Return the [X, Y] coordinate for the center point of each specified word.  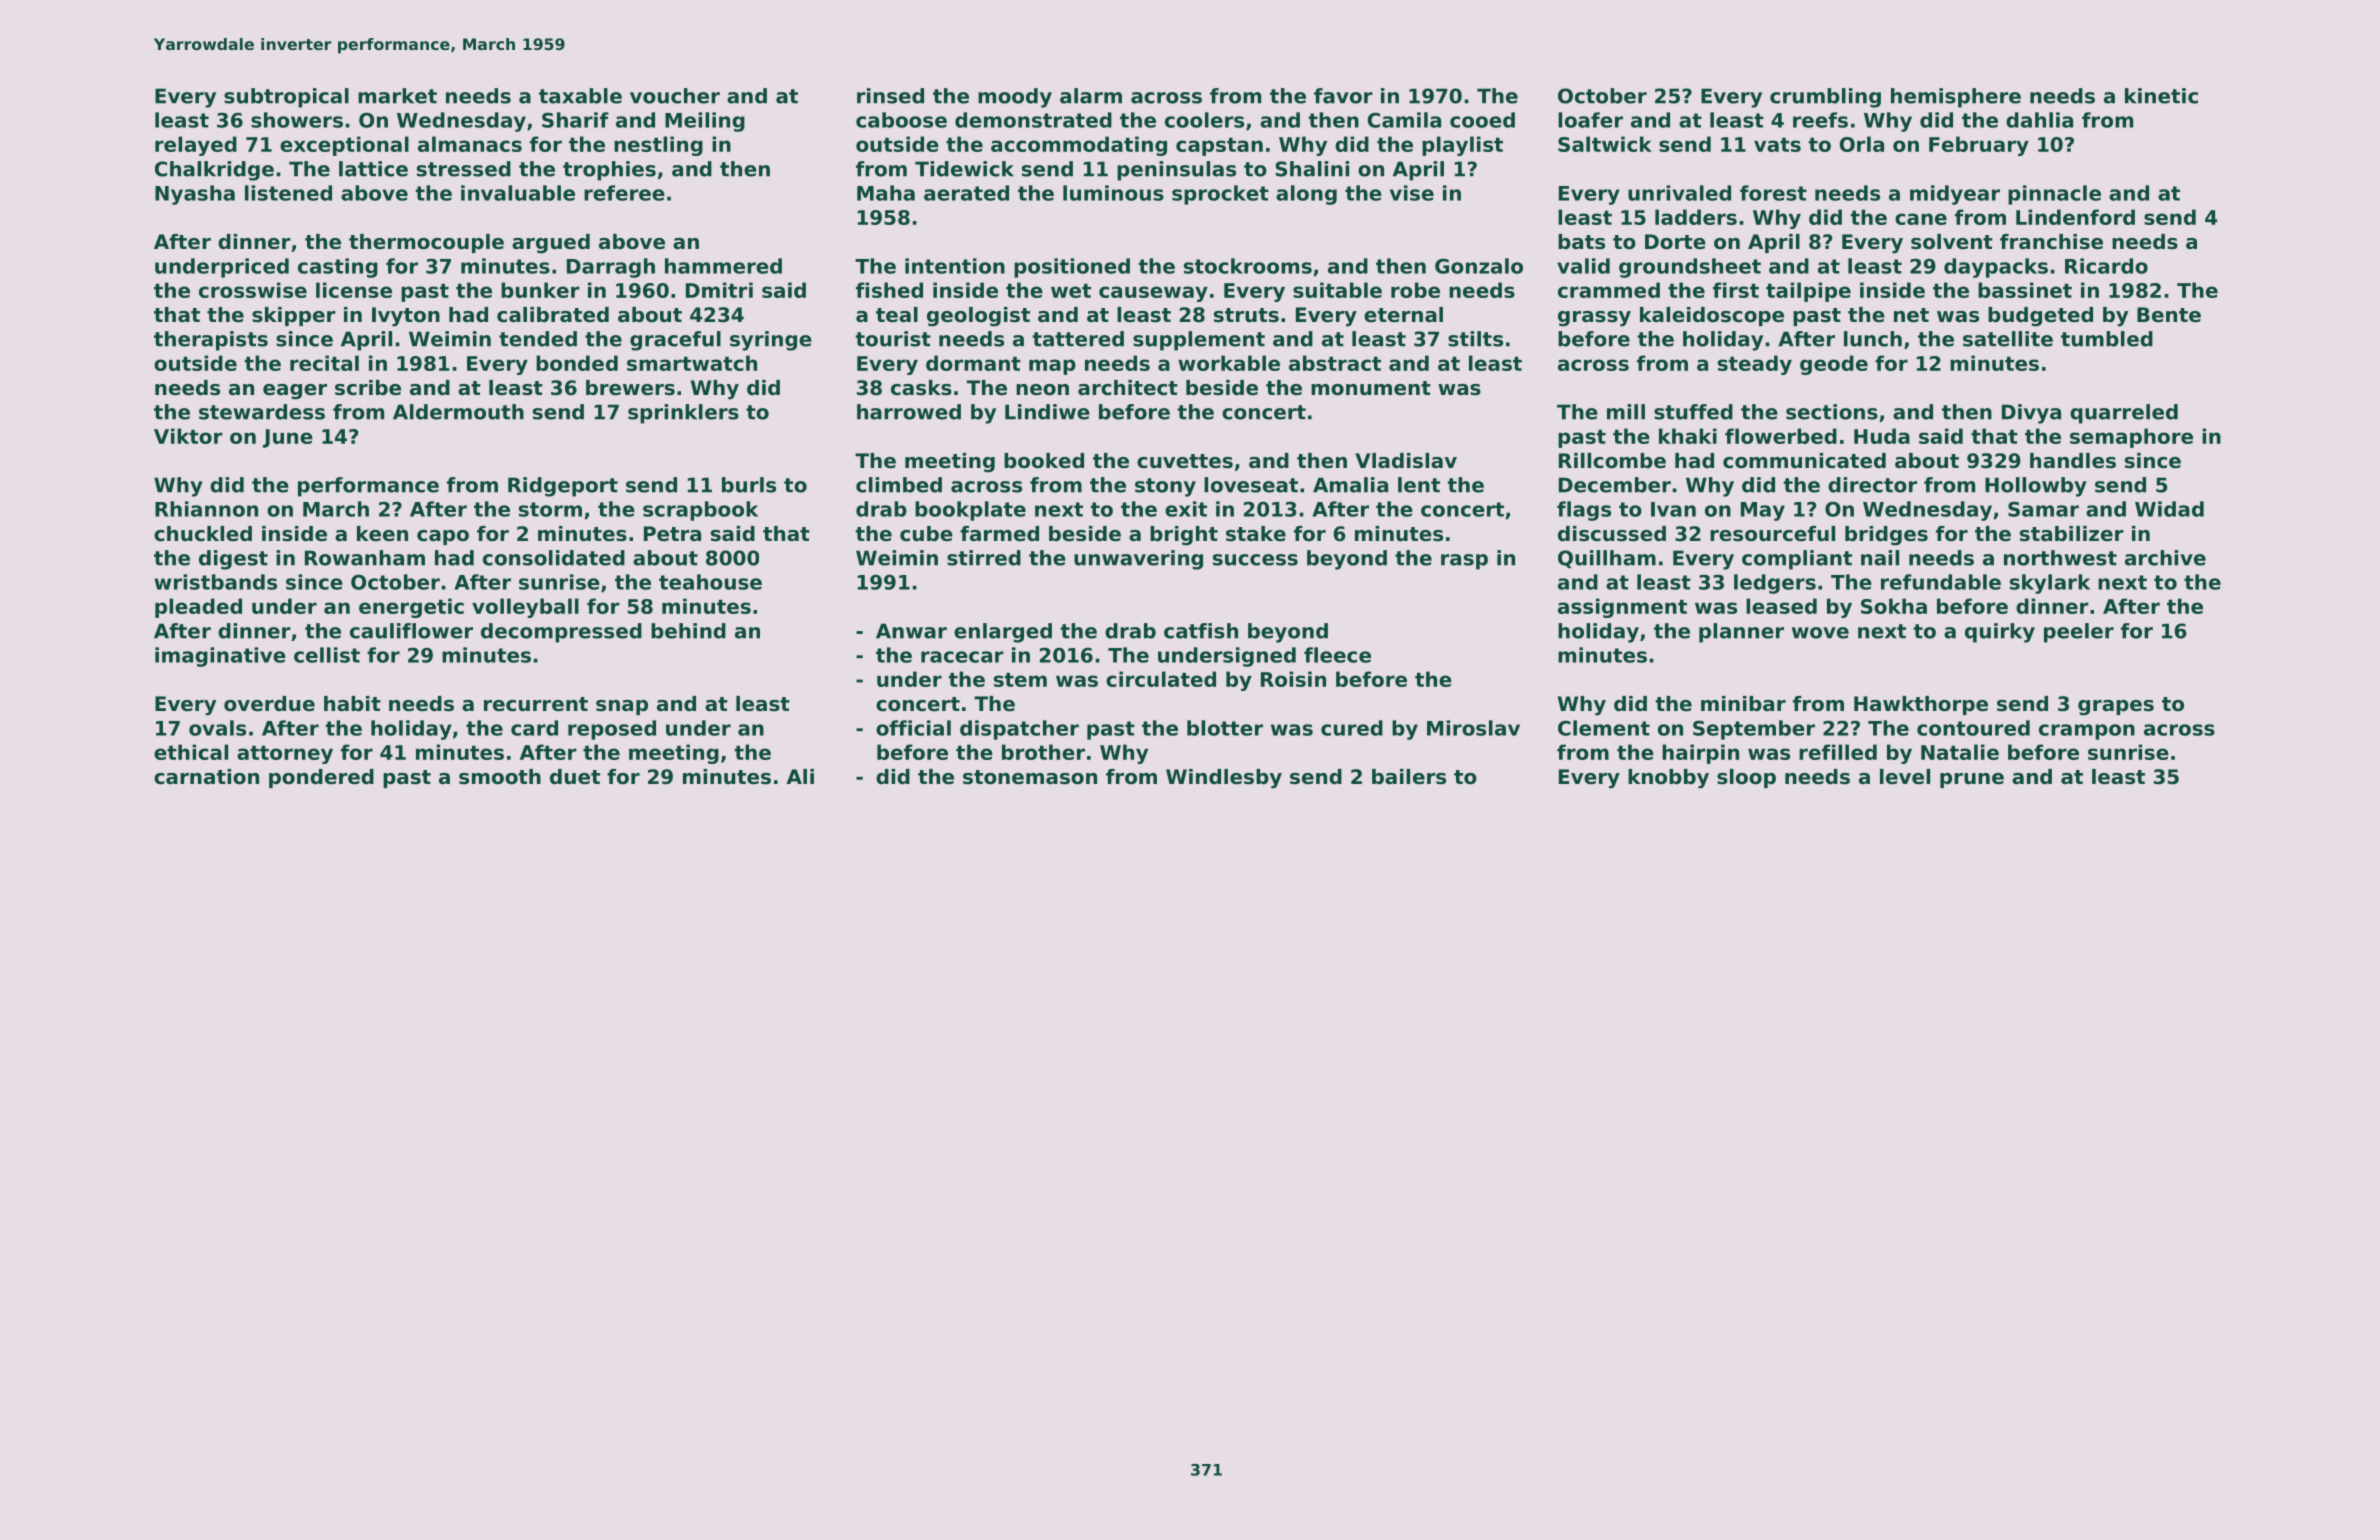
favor [1343, 96]
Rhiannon [206, 509]
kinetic [2161, 96]
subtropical [286, 98]
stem [1020, 679]
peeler [2079, 633]
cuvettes [1185, 461]
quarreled [2124, 414]
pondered [321, 778]
